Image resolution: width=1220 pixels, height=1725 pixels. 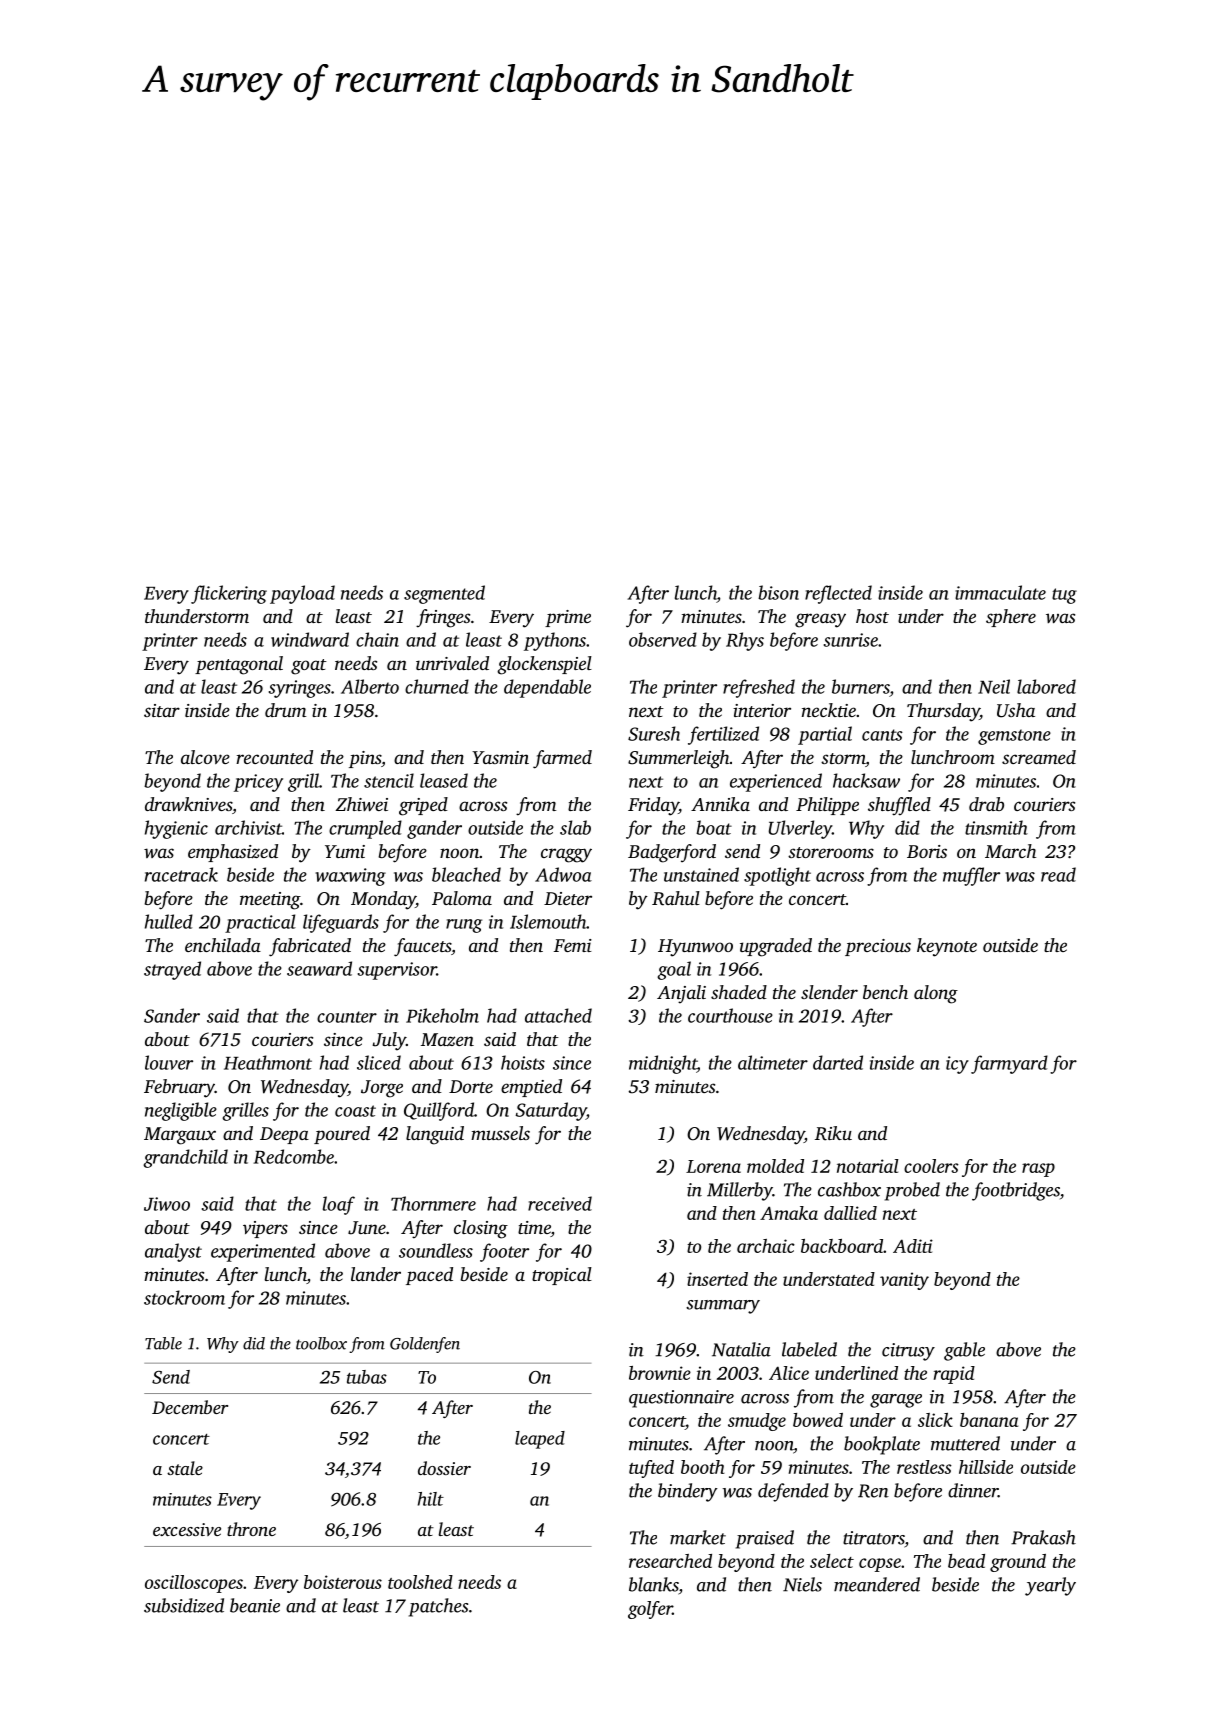 What do you see at coordinates (679, 759) in the page?
I see `Summerleigh` at bounding box center [679, 759].
